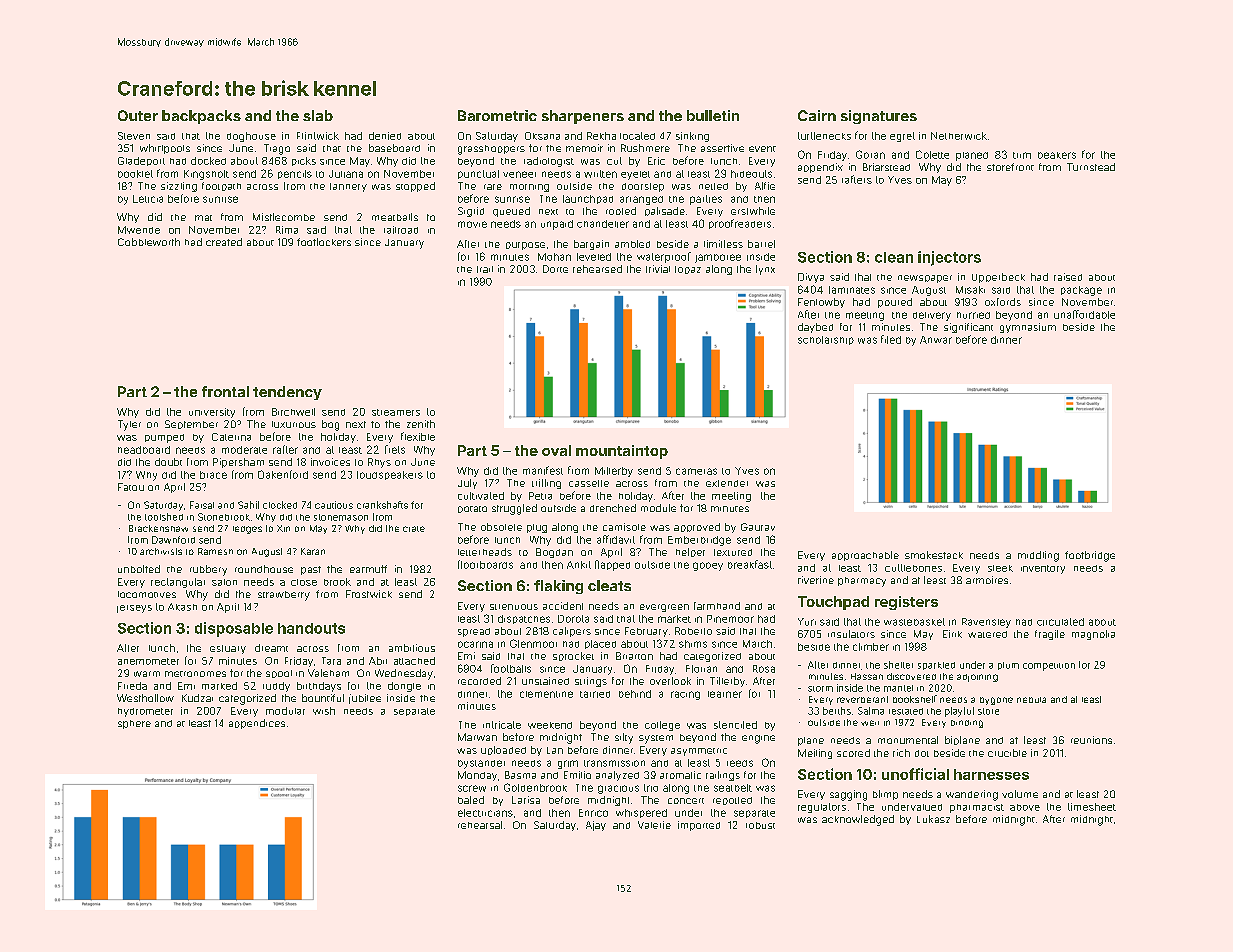  I want to click on timesheet, so click(1092, 807).
